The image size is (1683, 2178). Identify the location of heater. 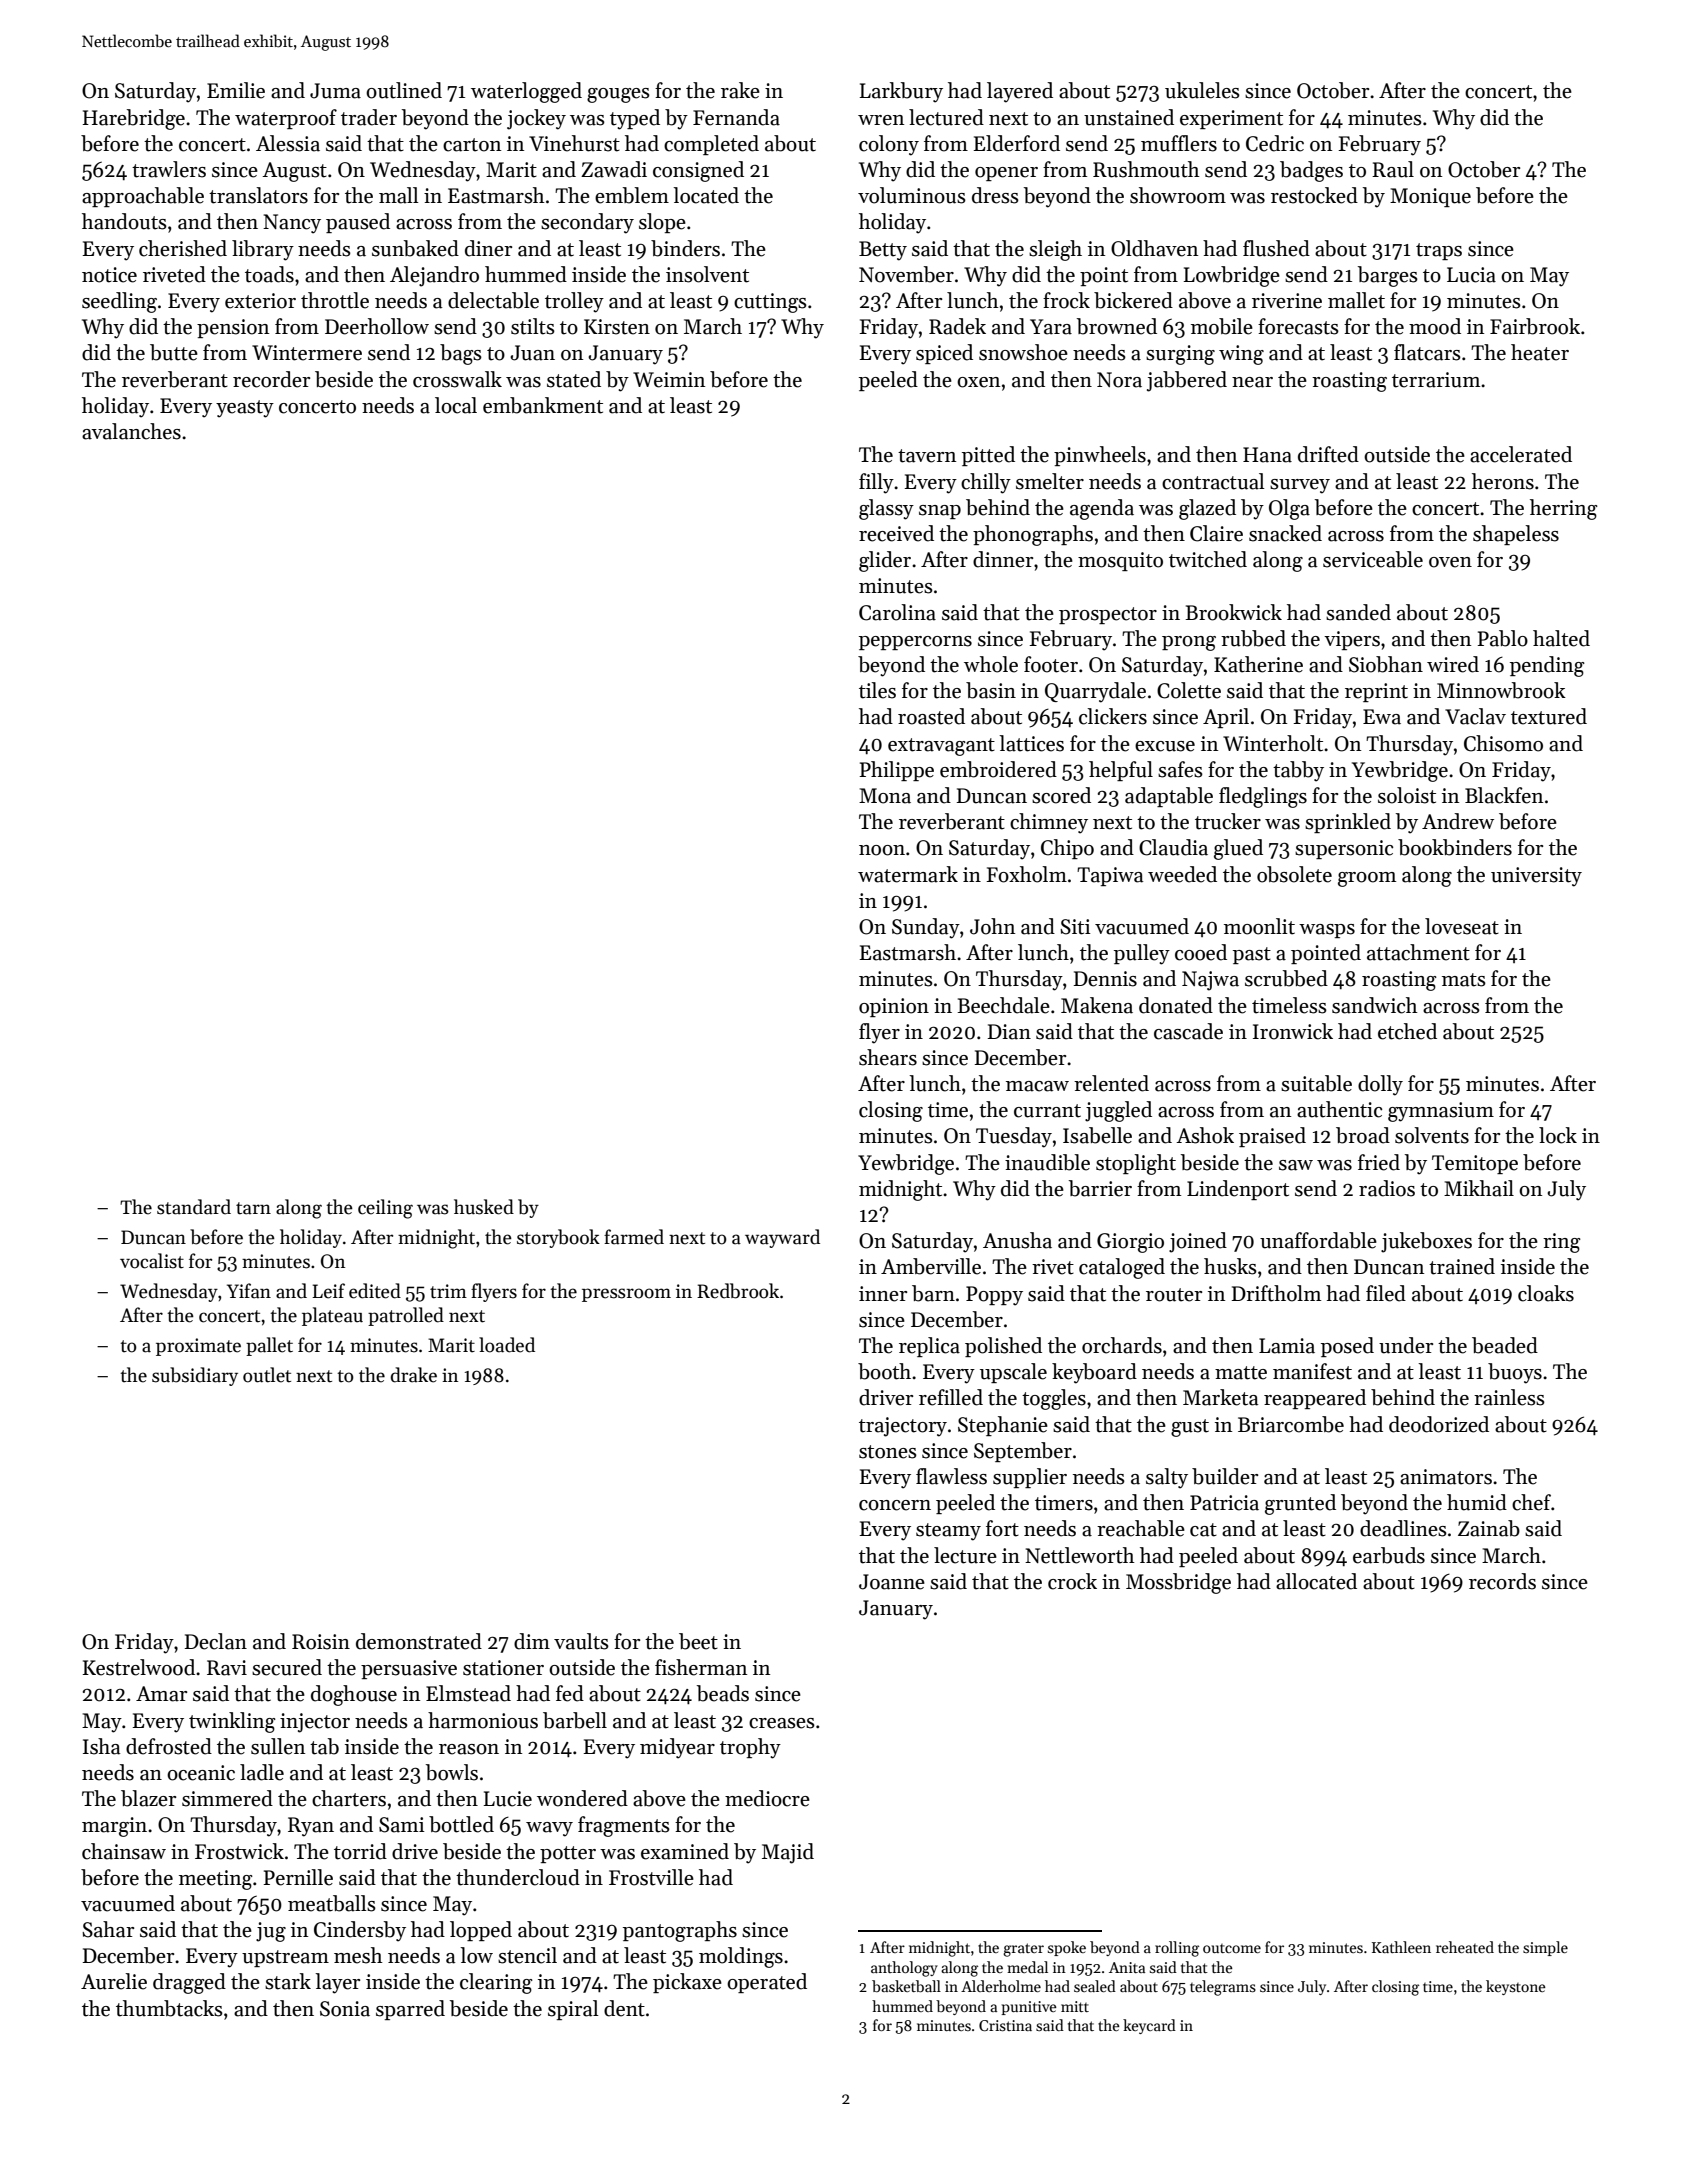
(1540, 352).
